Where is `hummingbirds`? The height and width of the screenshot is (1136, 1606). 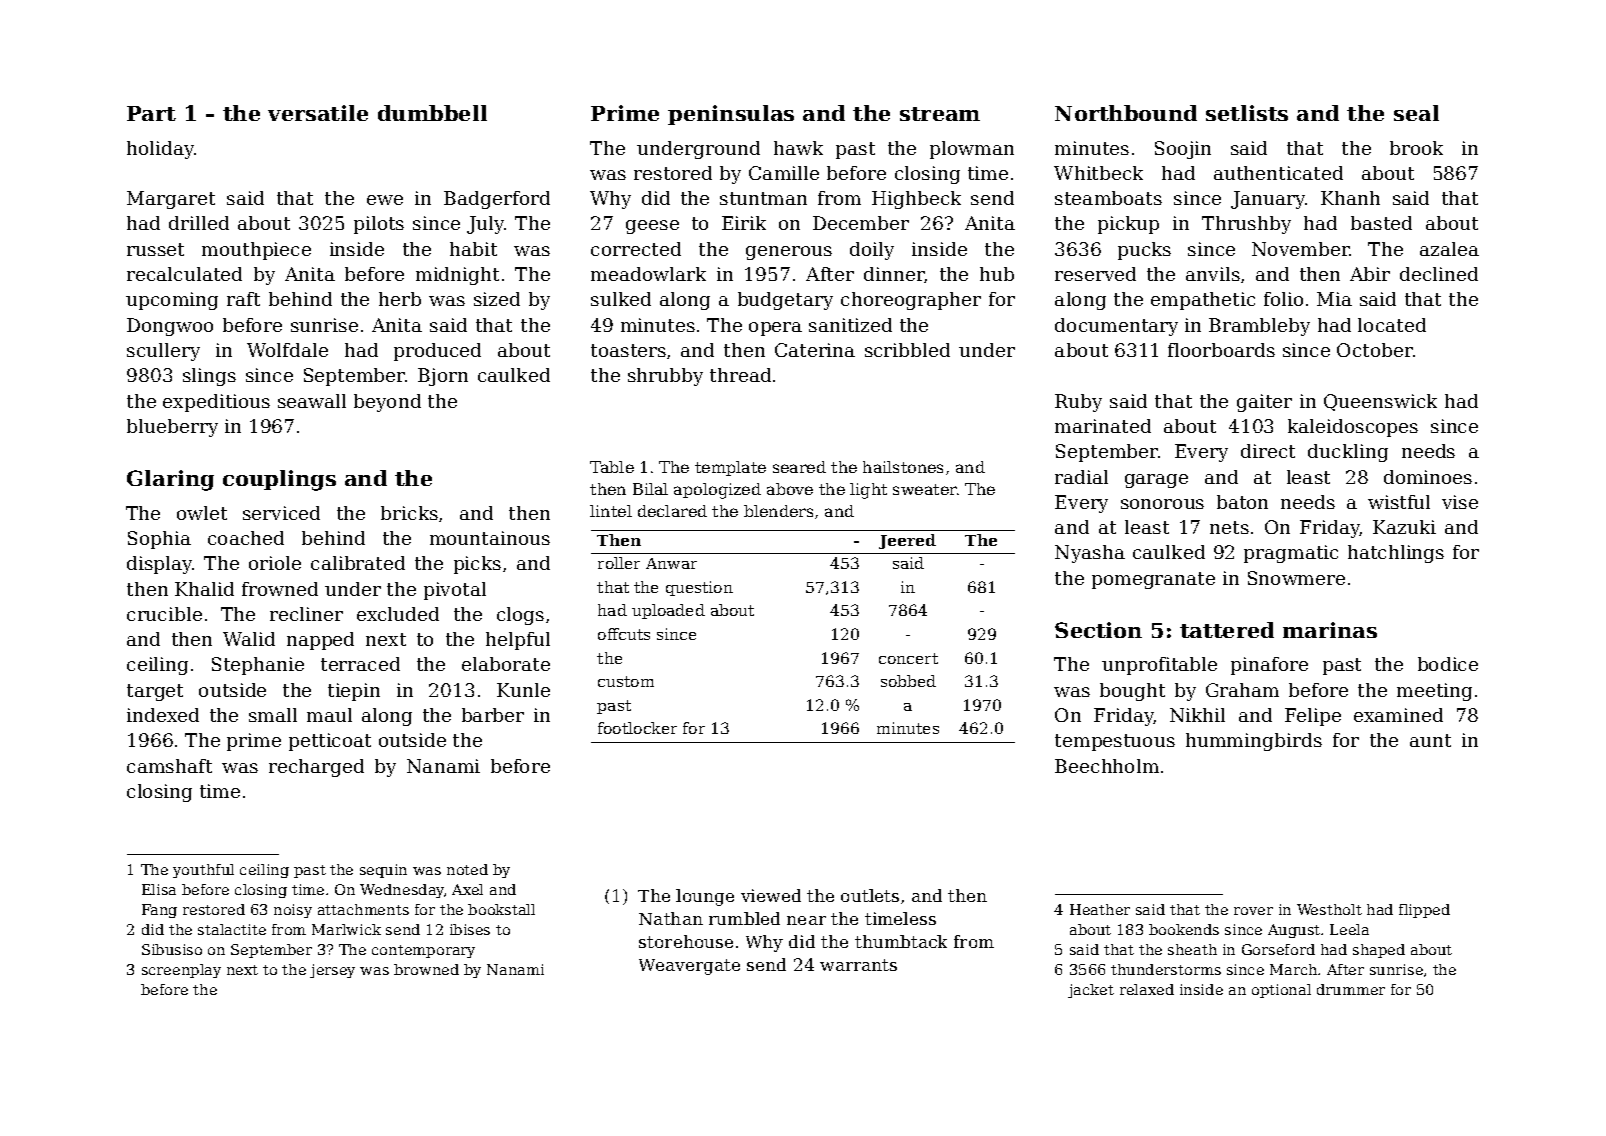 hummingbirds is located at coordinates (1254, 742).
